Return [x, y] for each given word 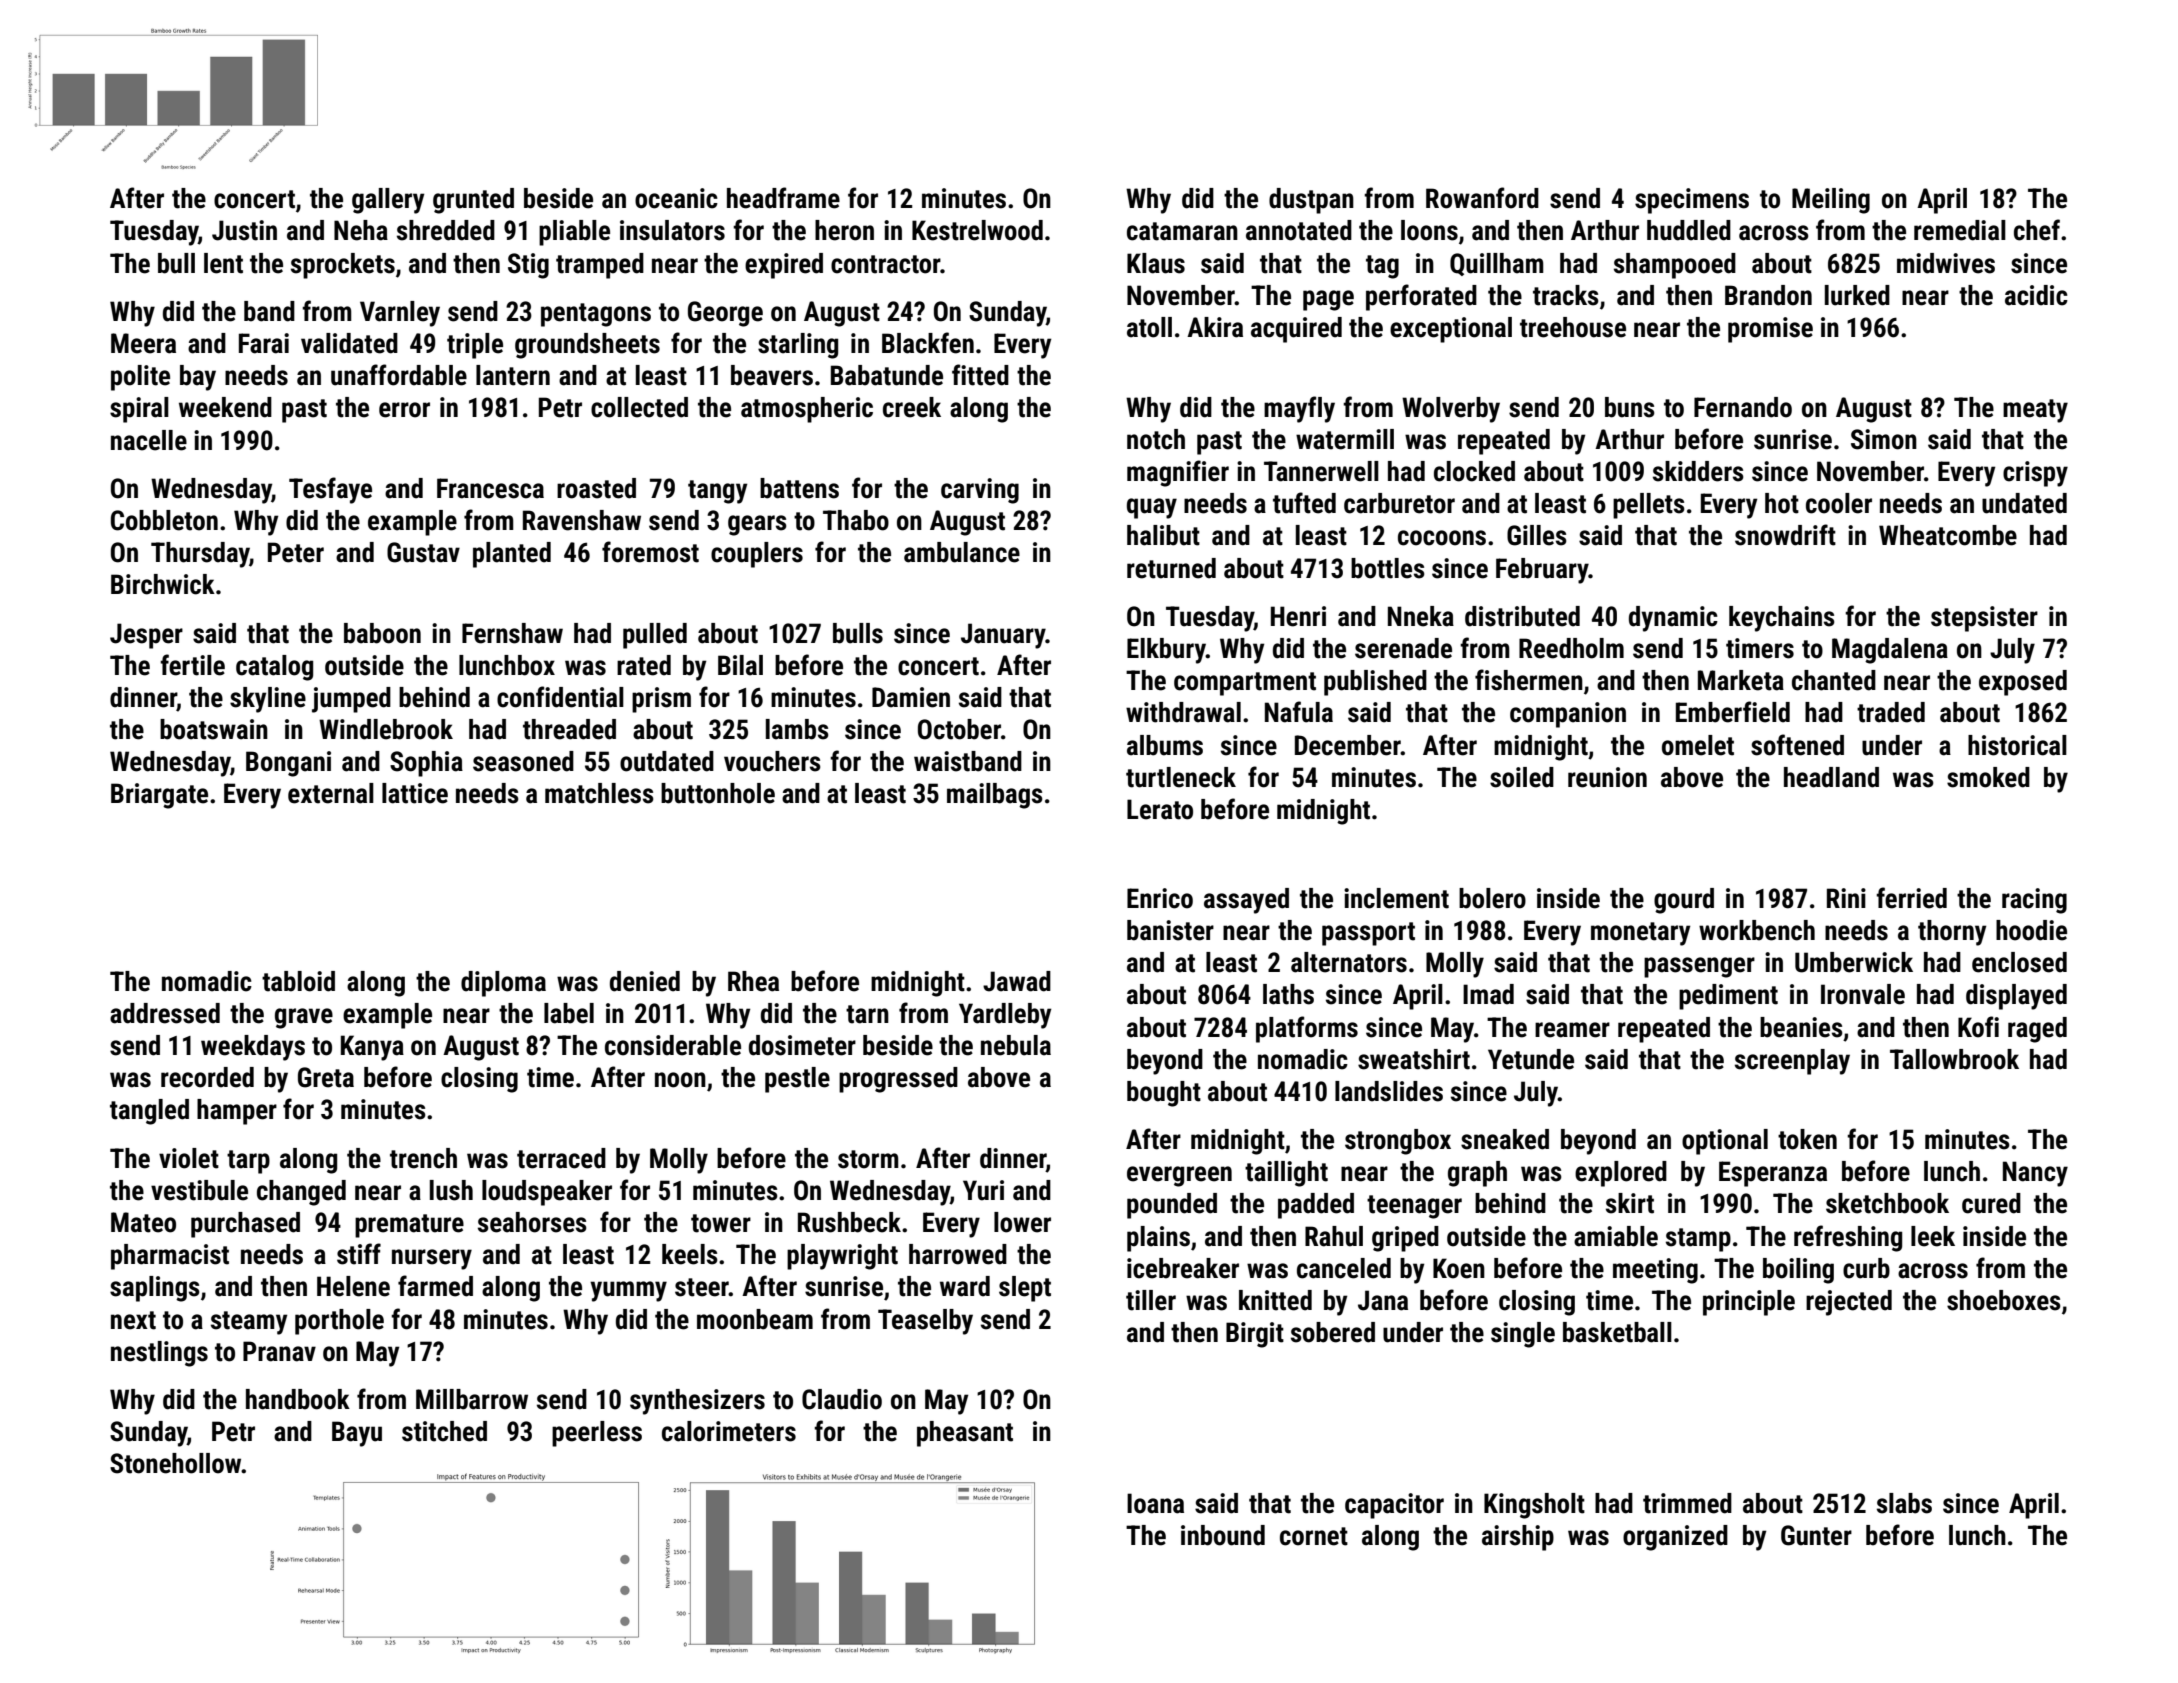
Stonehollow [176, 1463]
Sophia [426, 764]
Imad [1488, 994]
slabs [1904, 1503]
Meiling [1831, 201]
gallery [388, 201]
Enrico [1160, 898]
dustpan [1311, 201]
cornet [1314, 1536]
